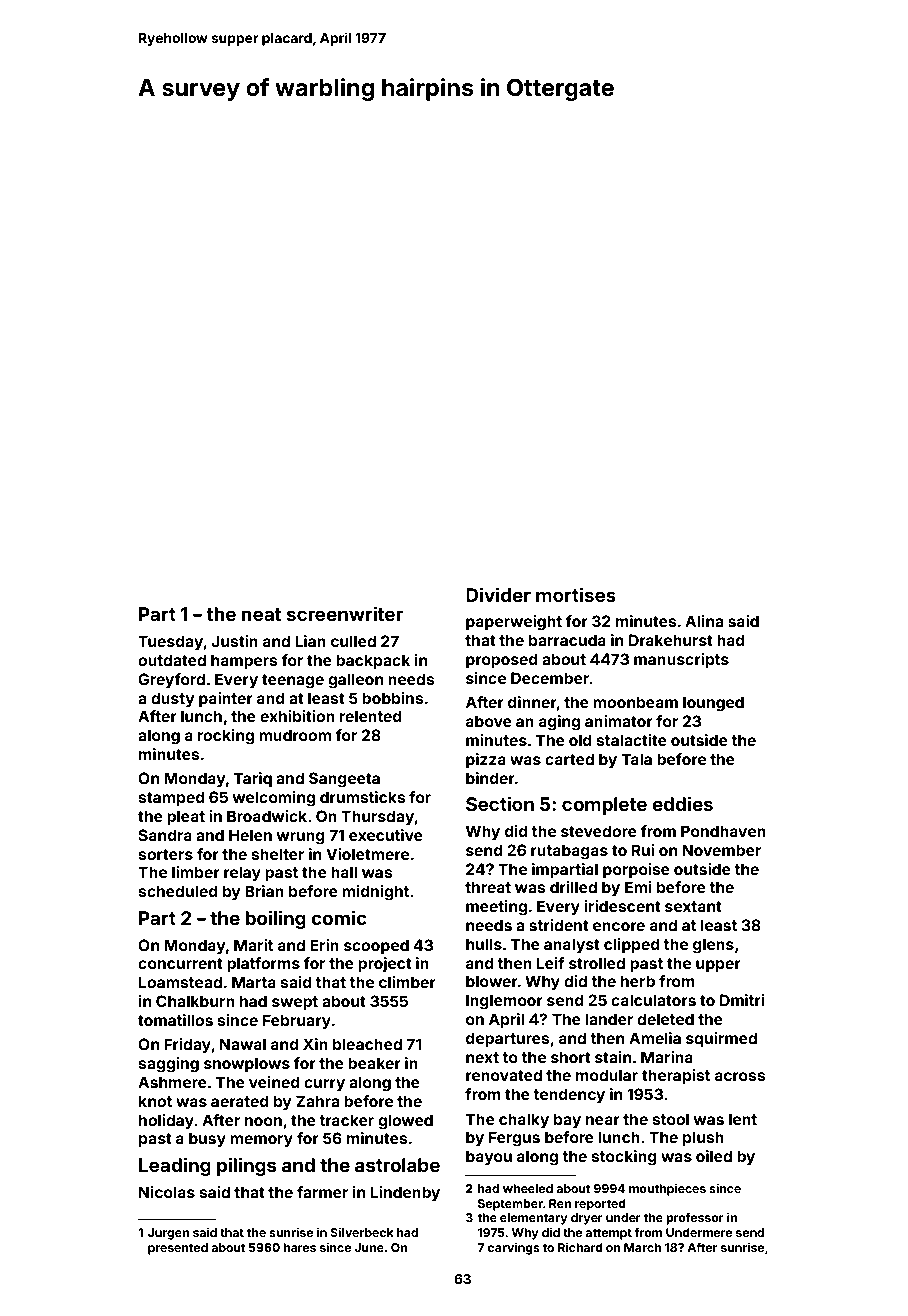  Describe the element at coordinates (186, 817) in the screenshot. I see `pleat` at that location.
